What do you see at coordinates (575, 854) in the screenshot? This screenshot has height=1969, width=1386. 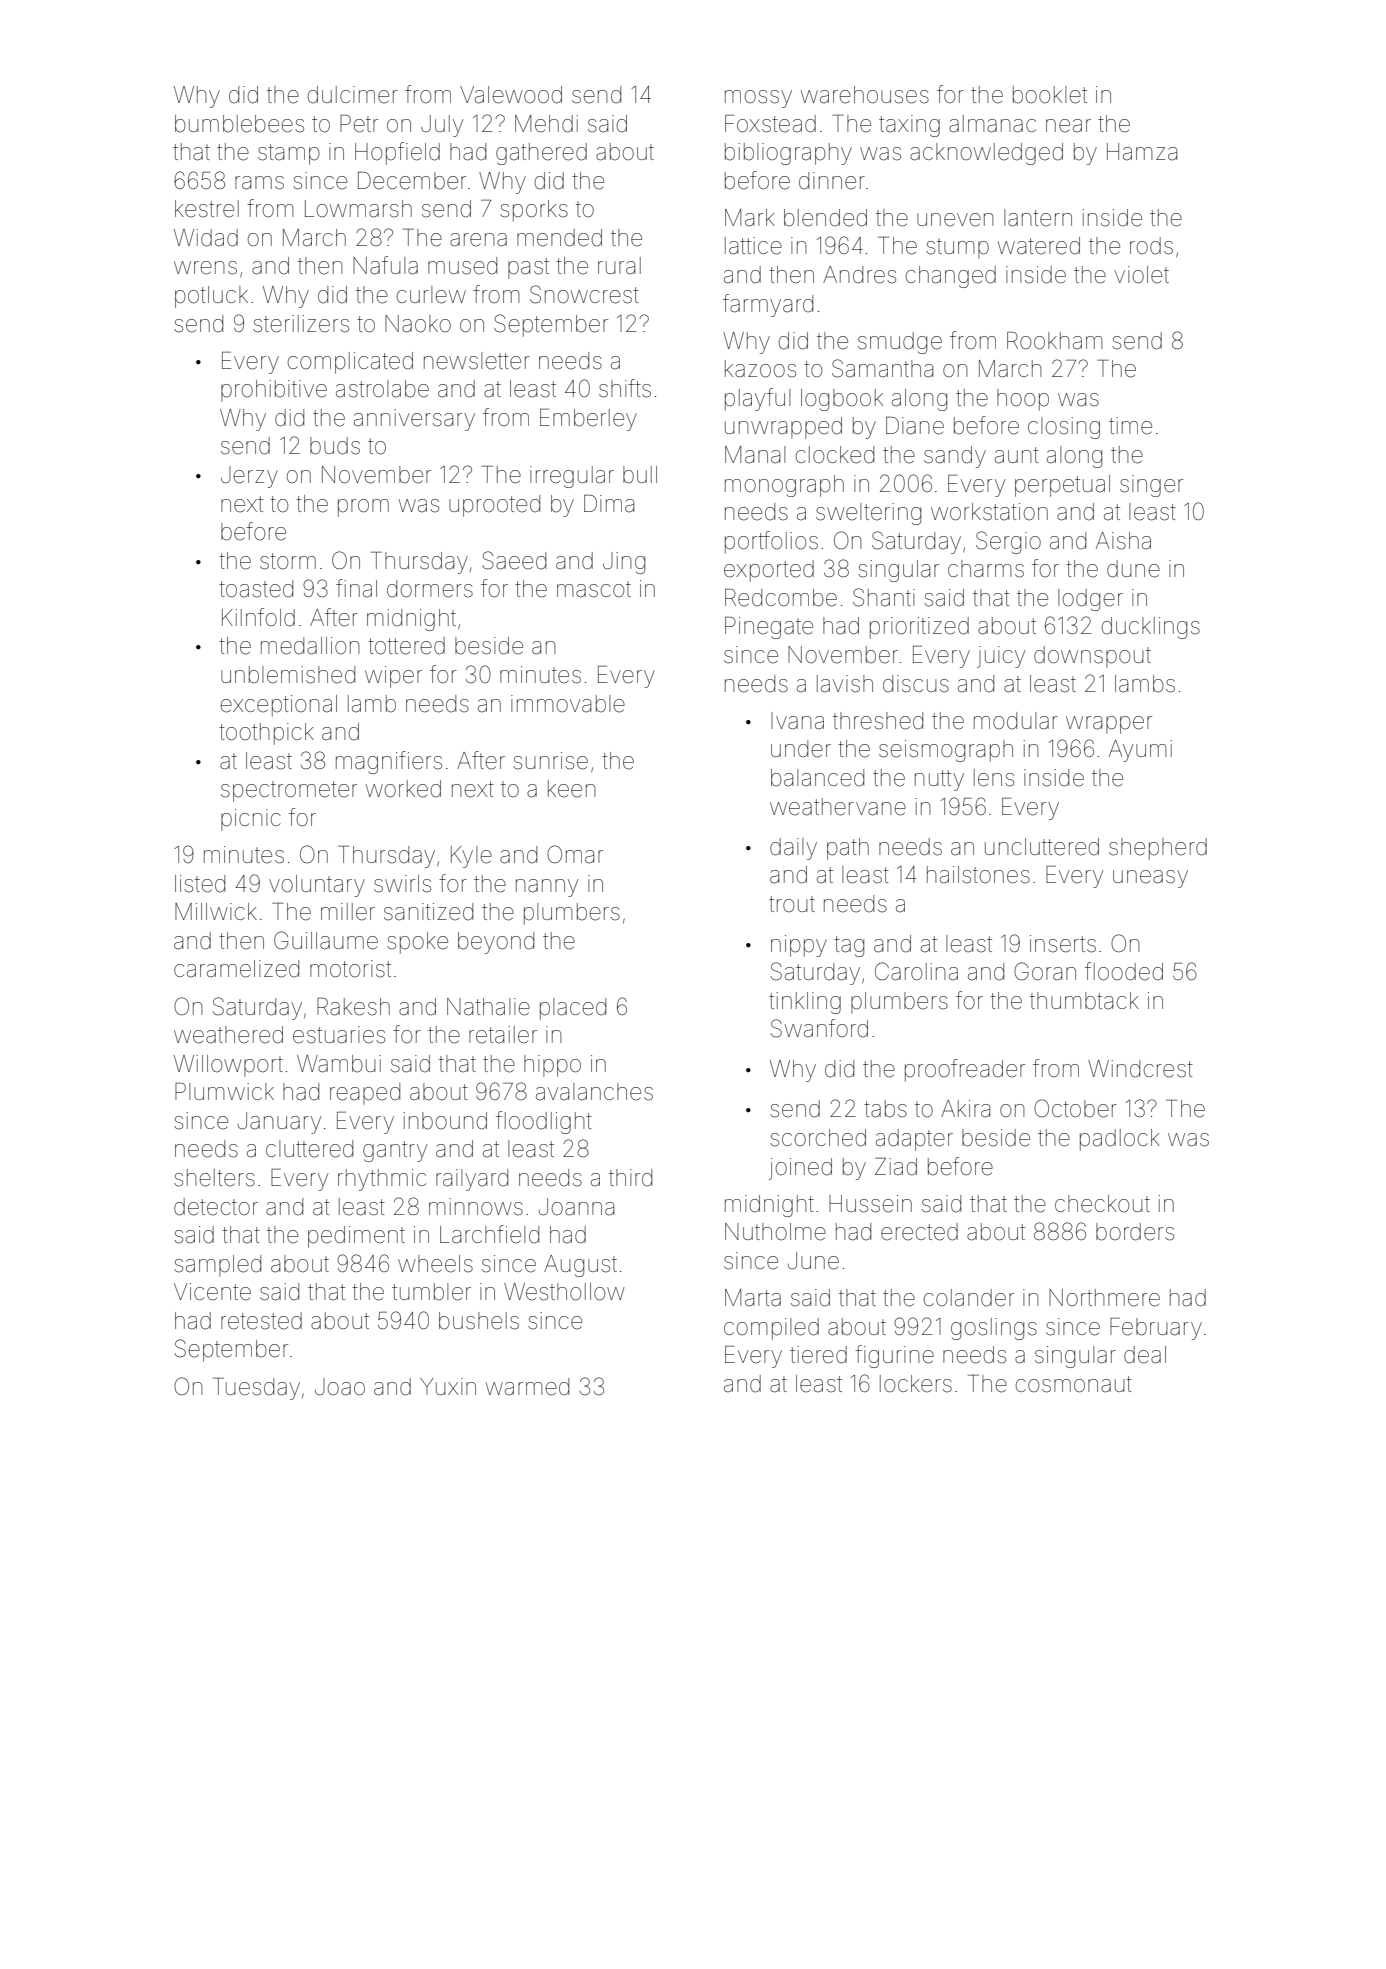 I see `Omar` at bounding box center [575, 854].
